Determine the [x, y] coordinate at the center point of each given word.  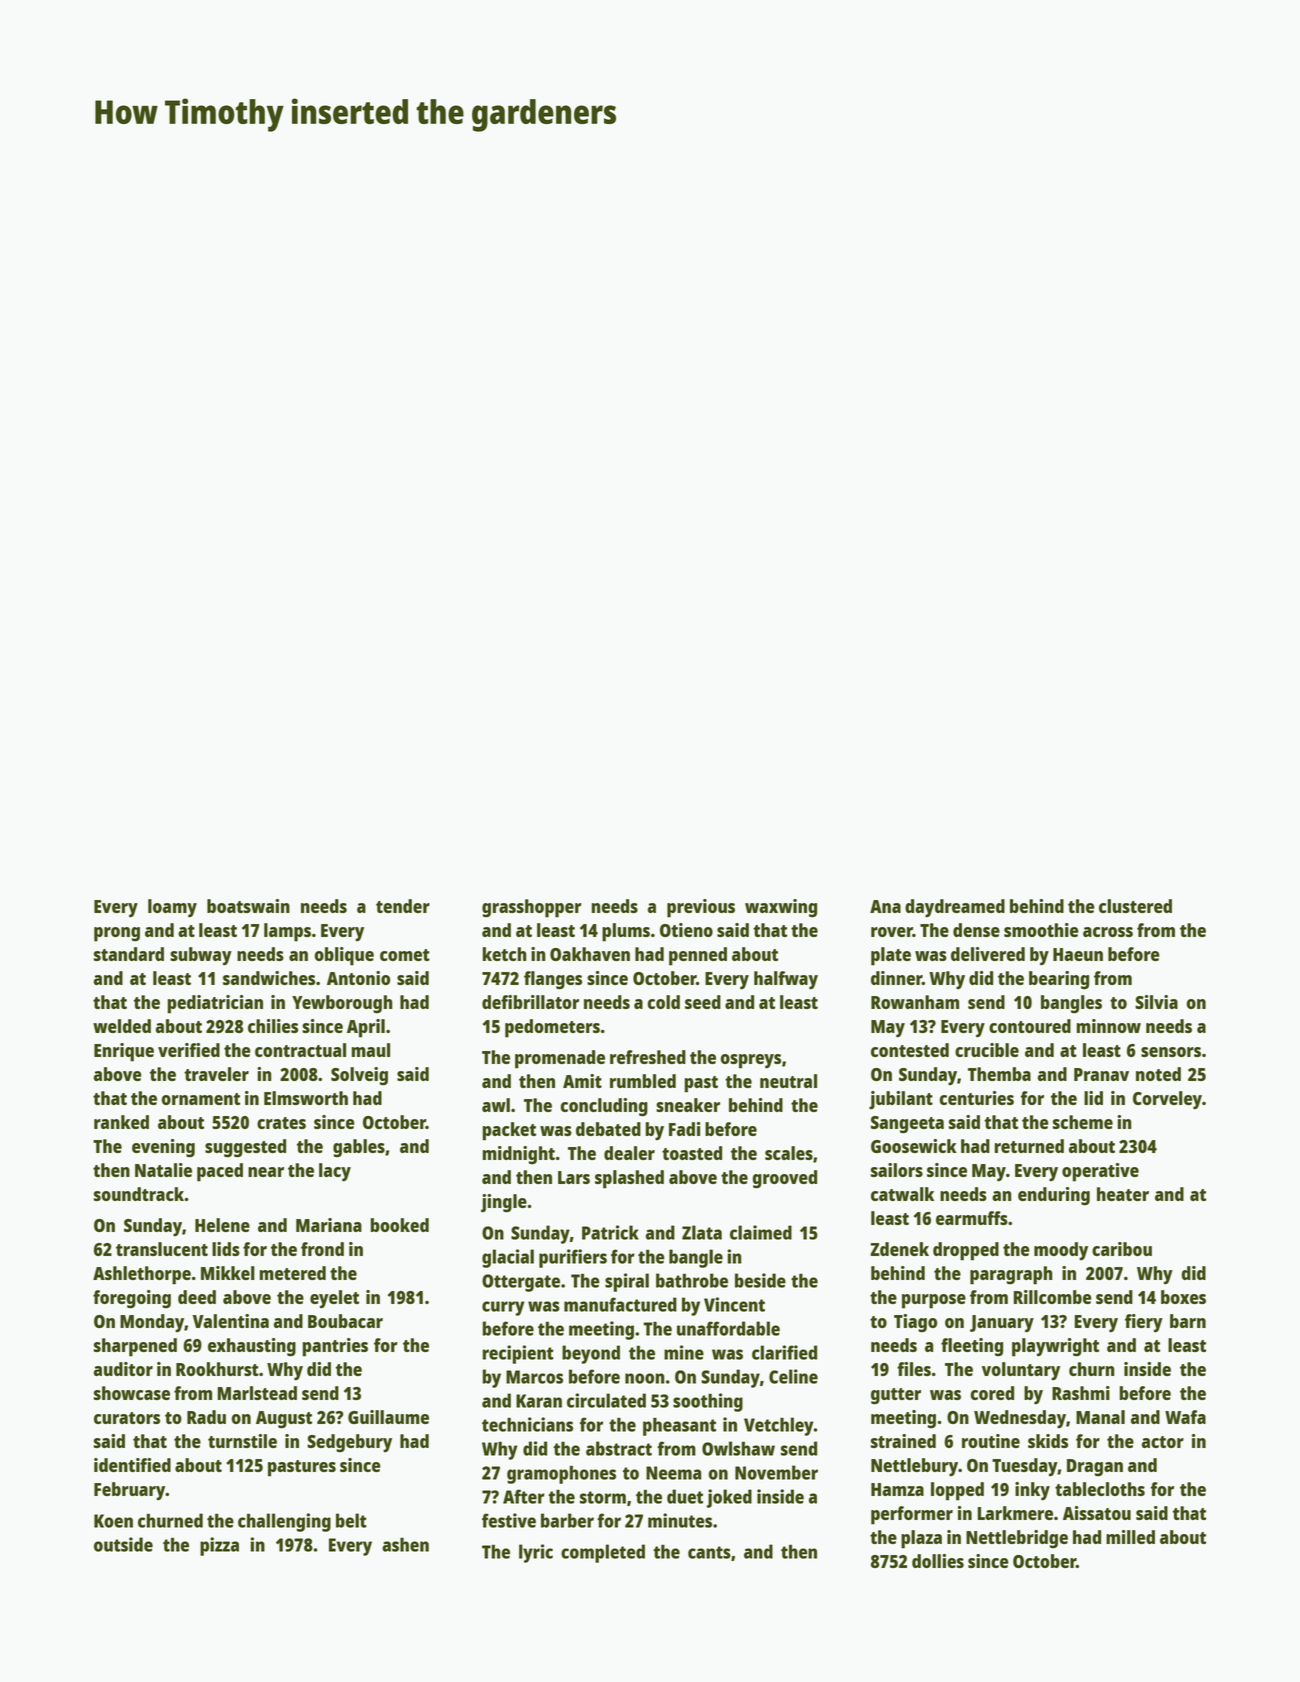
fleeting [972, 1347]
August [284, 1420]
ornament [201, 1099]
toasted [692, 1153]
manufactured [620, 1304]
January [1002, 1324]
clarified [784, 1352]
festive [509, 1520]
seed [703, 1002]
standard [129, 954]
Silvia [1156, 1002]
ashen [405, 1545]
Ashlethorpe [142, 1275]
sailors [897, 1170]
